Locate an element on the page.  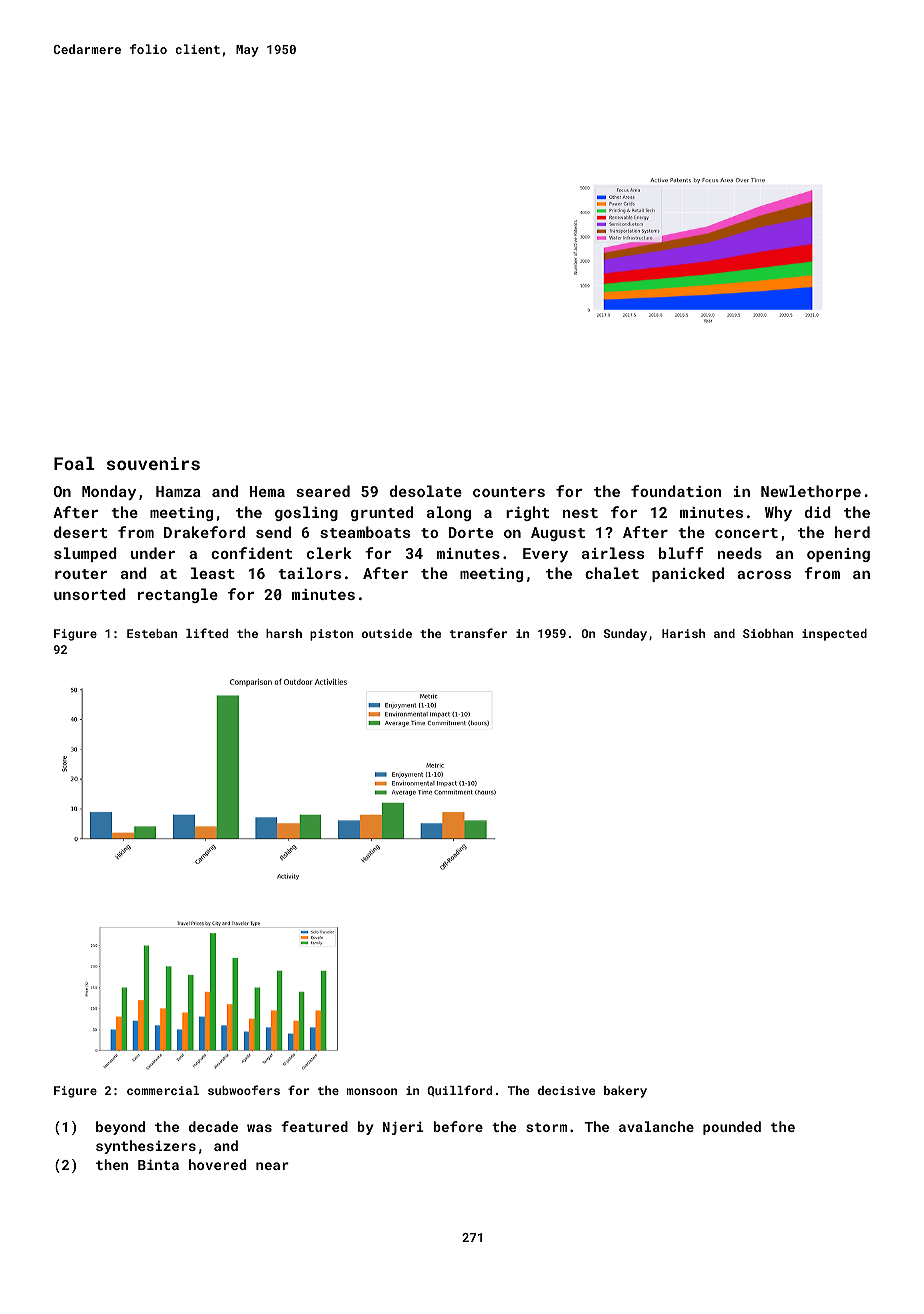
bakery is located at coordinates (625, 1092).
